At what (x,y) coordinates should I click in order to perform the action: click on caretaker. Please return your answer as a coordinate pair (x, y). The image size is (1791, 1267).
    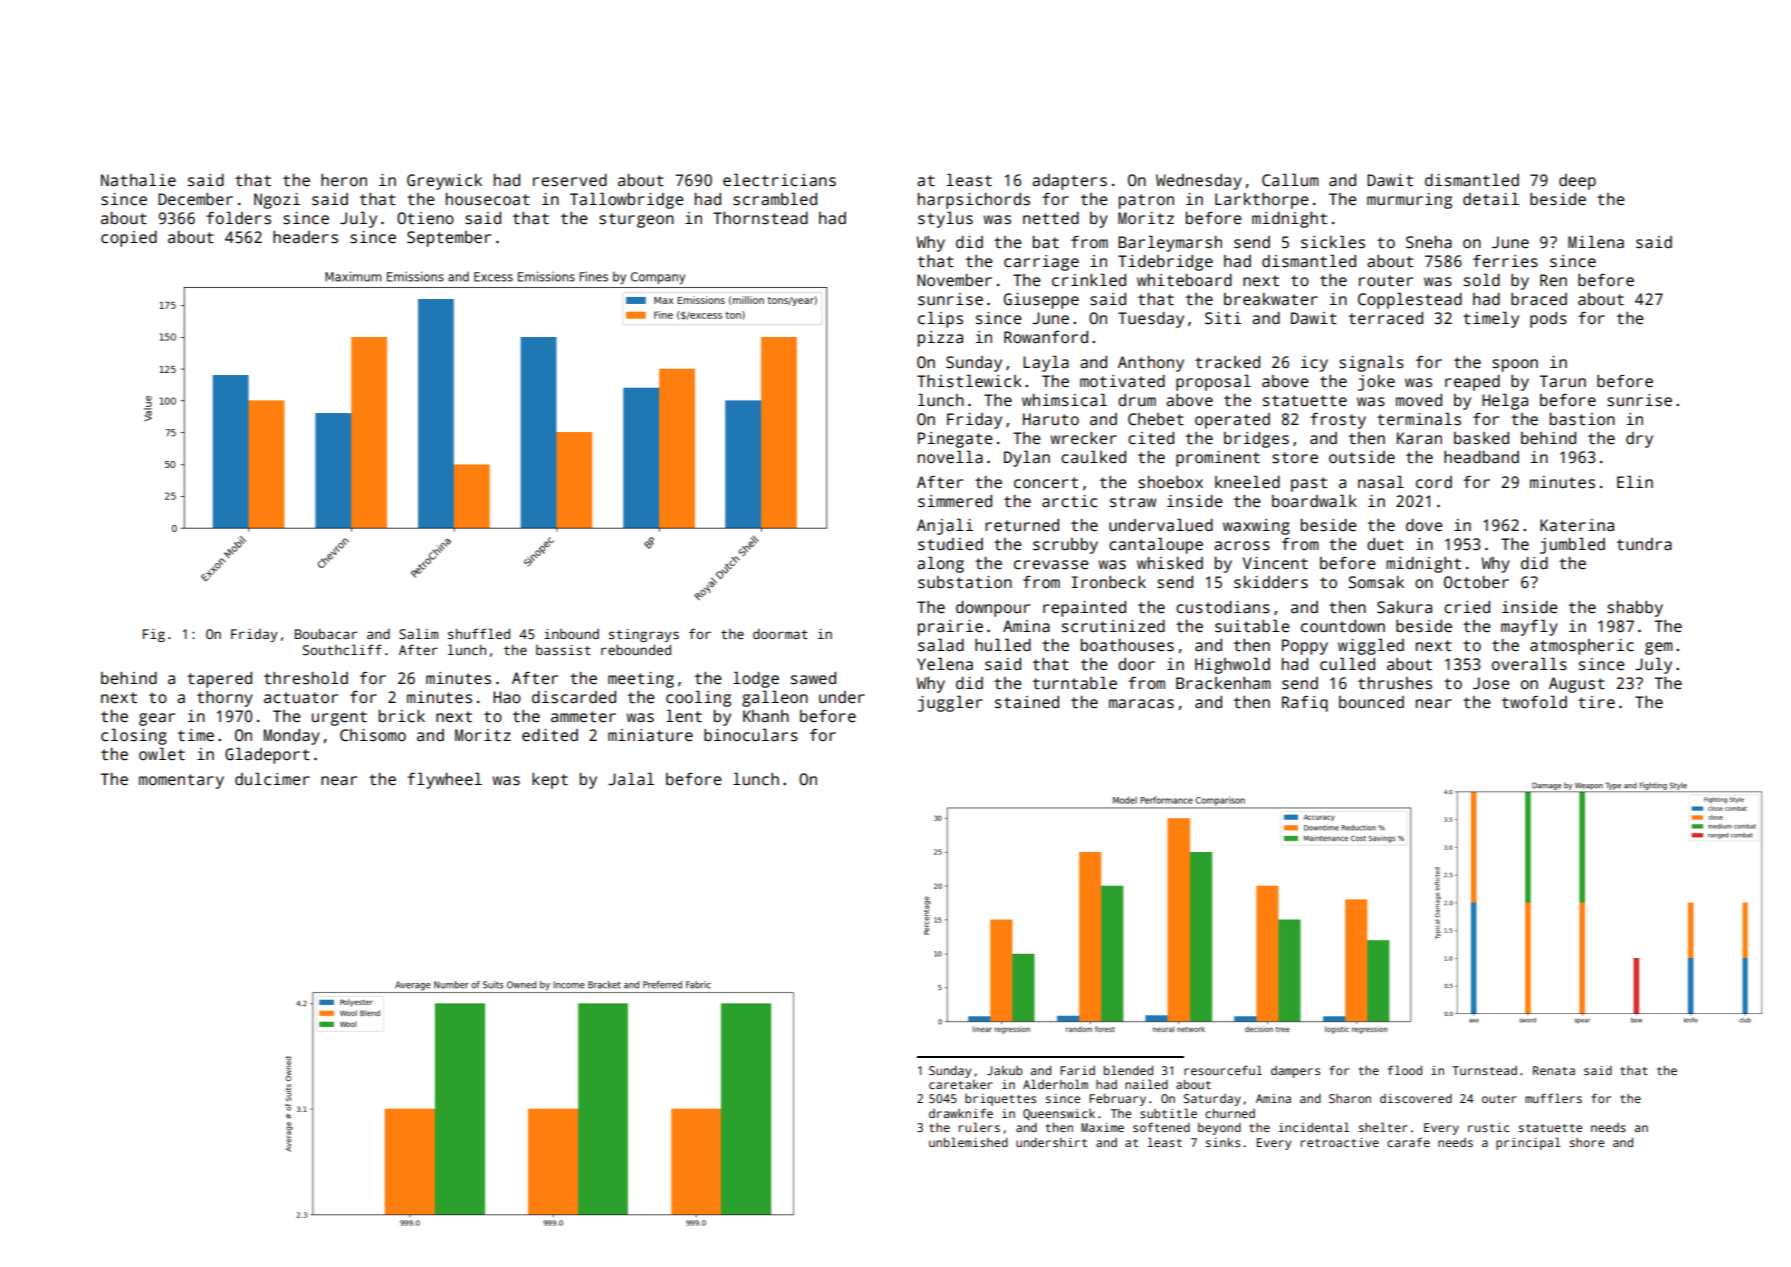
    Looking at the image, I should click on (961, 1084).
